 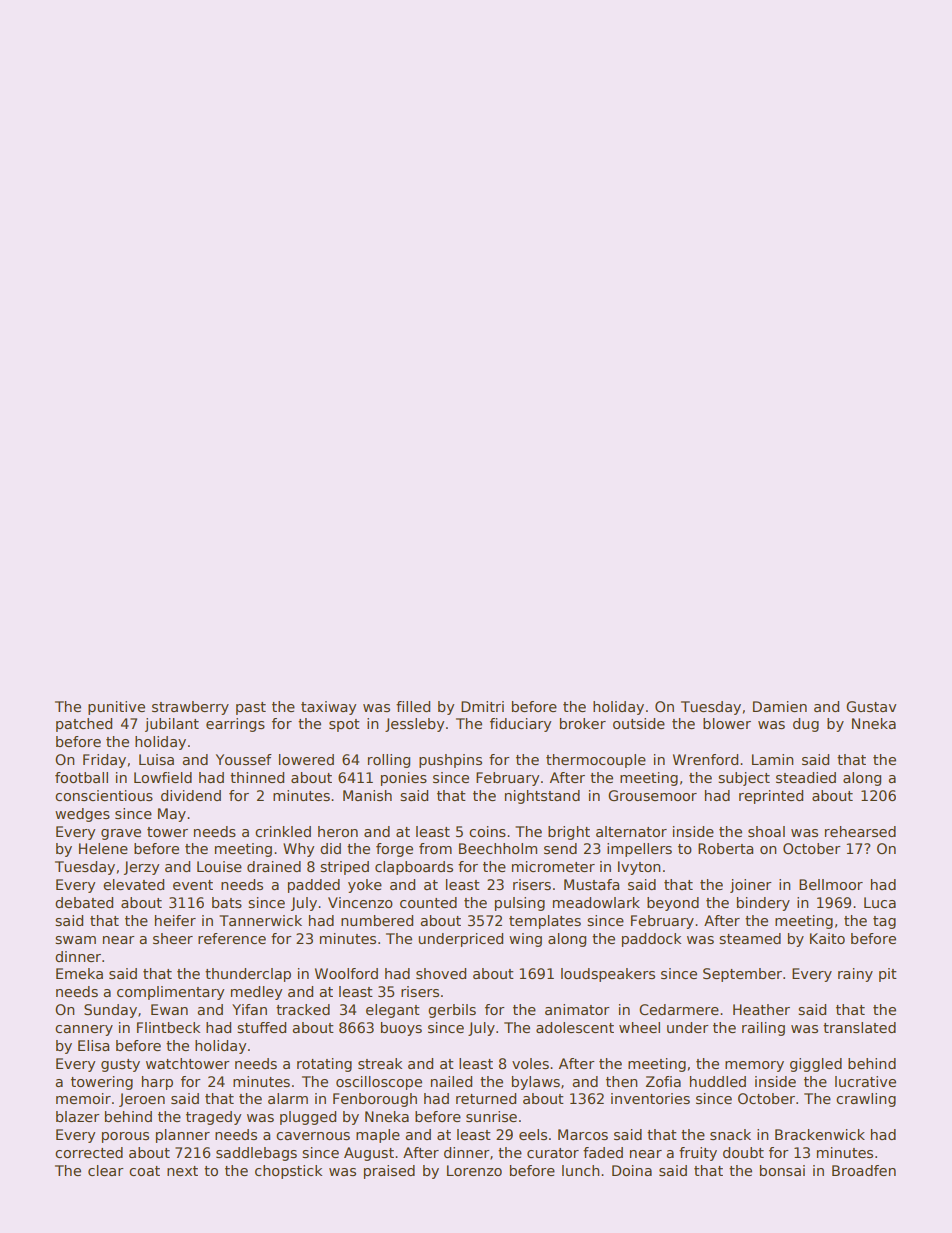 What do you see at coordinates (520, 725) in the screenshot?
I see `fiduciary` at bounding box center [520, 725].
